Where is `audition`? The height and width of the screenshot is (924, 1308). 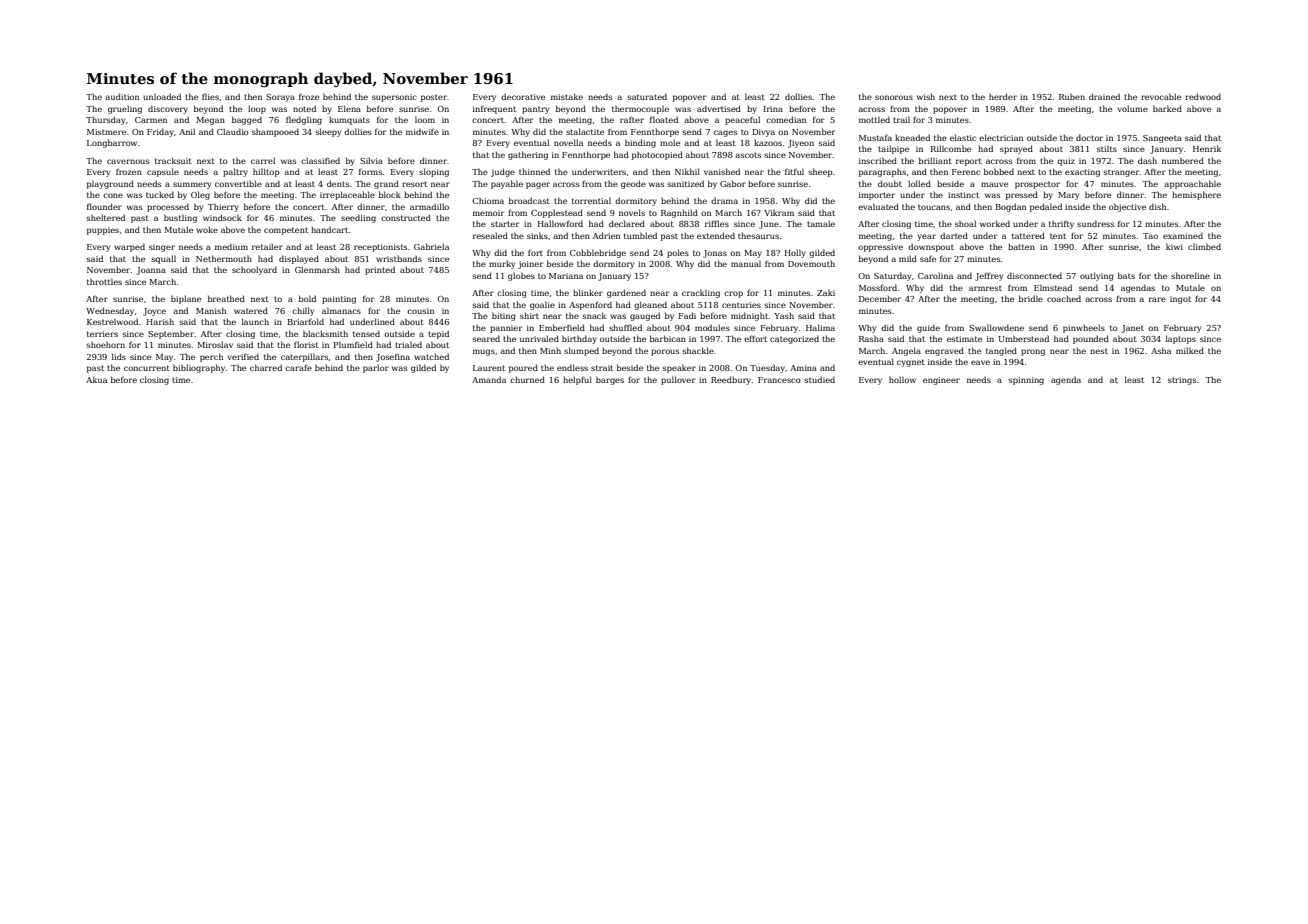 audition is located at coordinates (122, 96).
